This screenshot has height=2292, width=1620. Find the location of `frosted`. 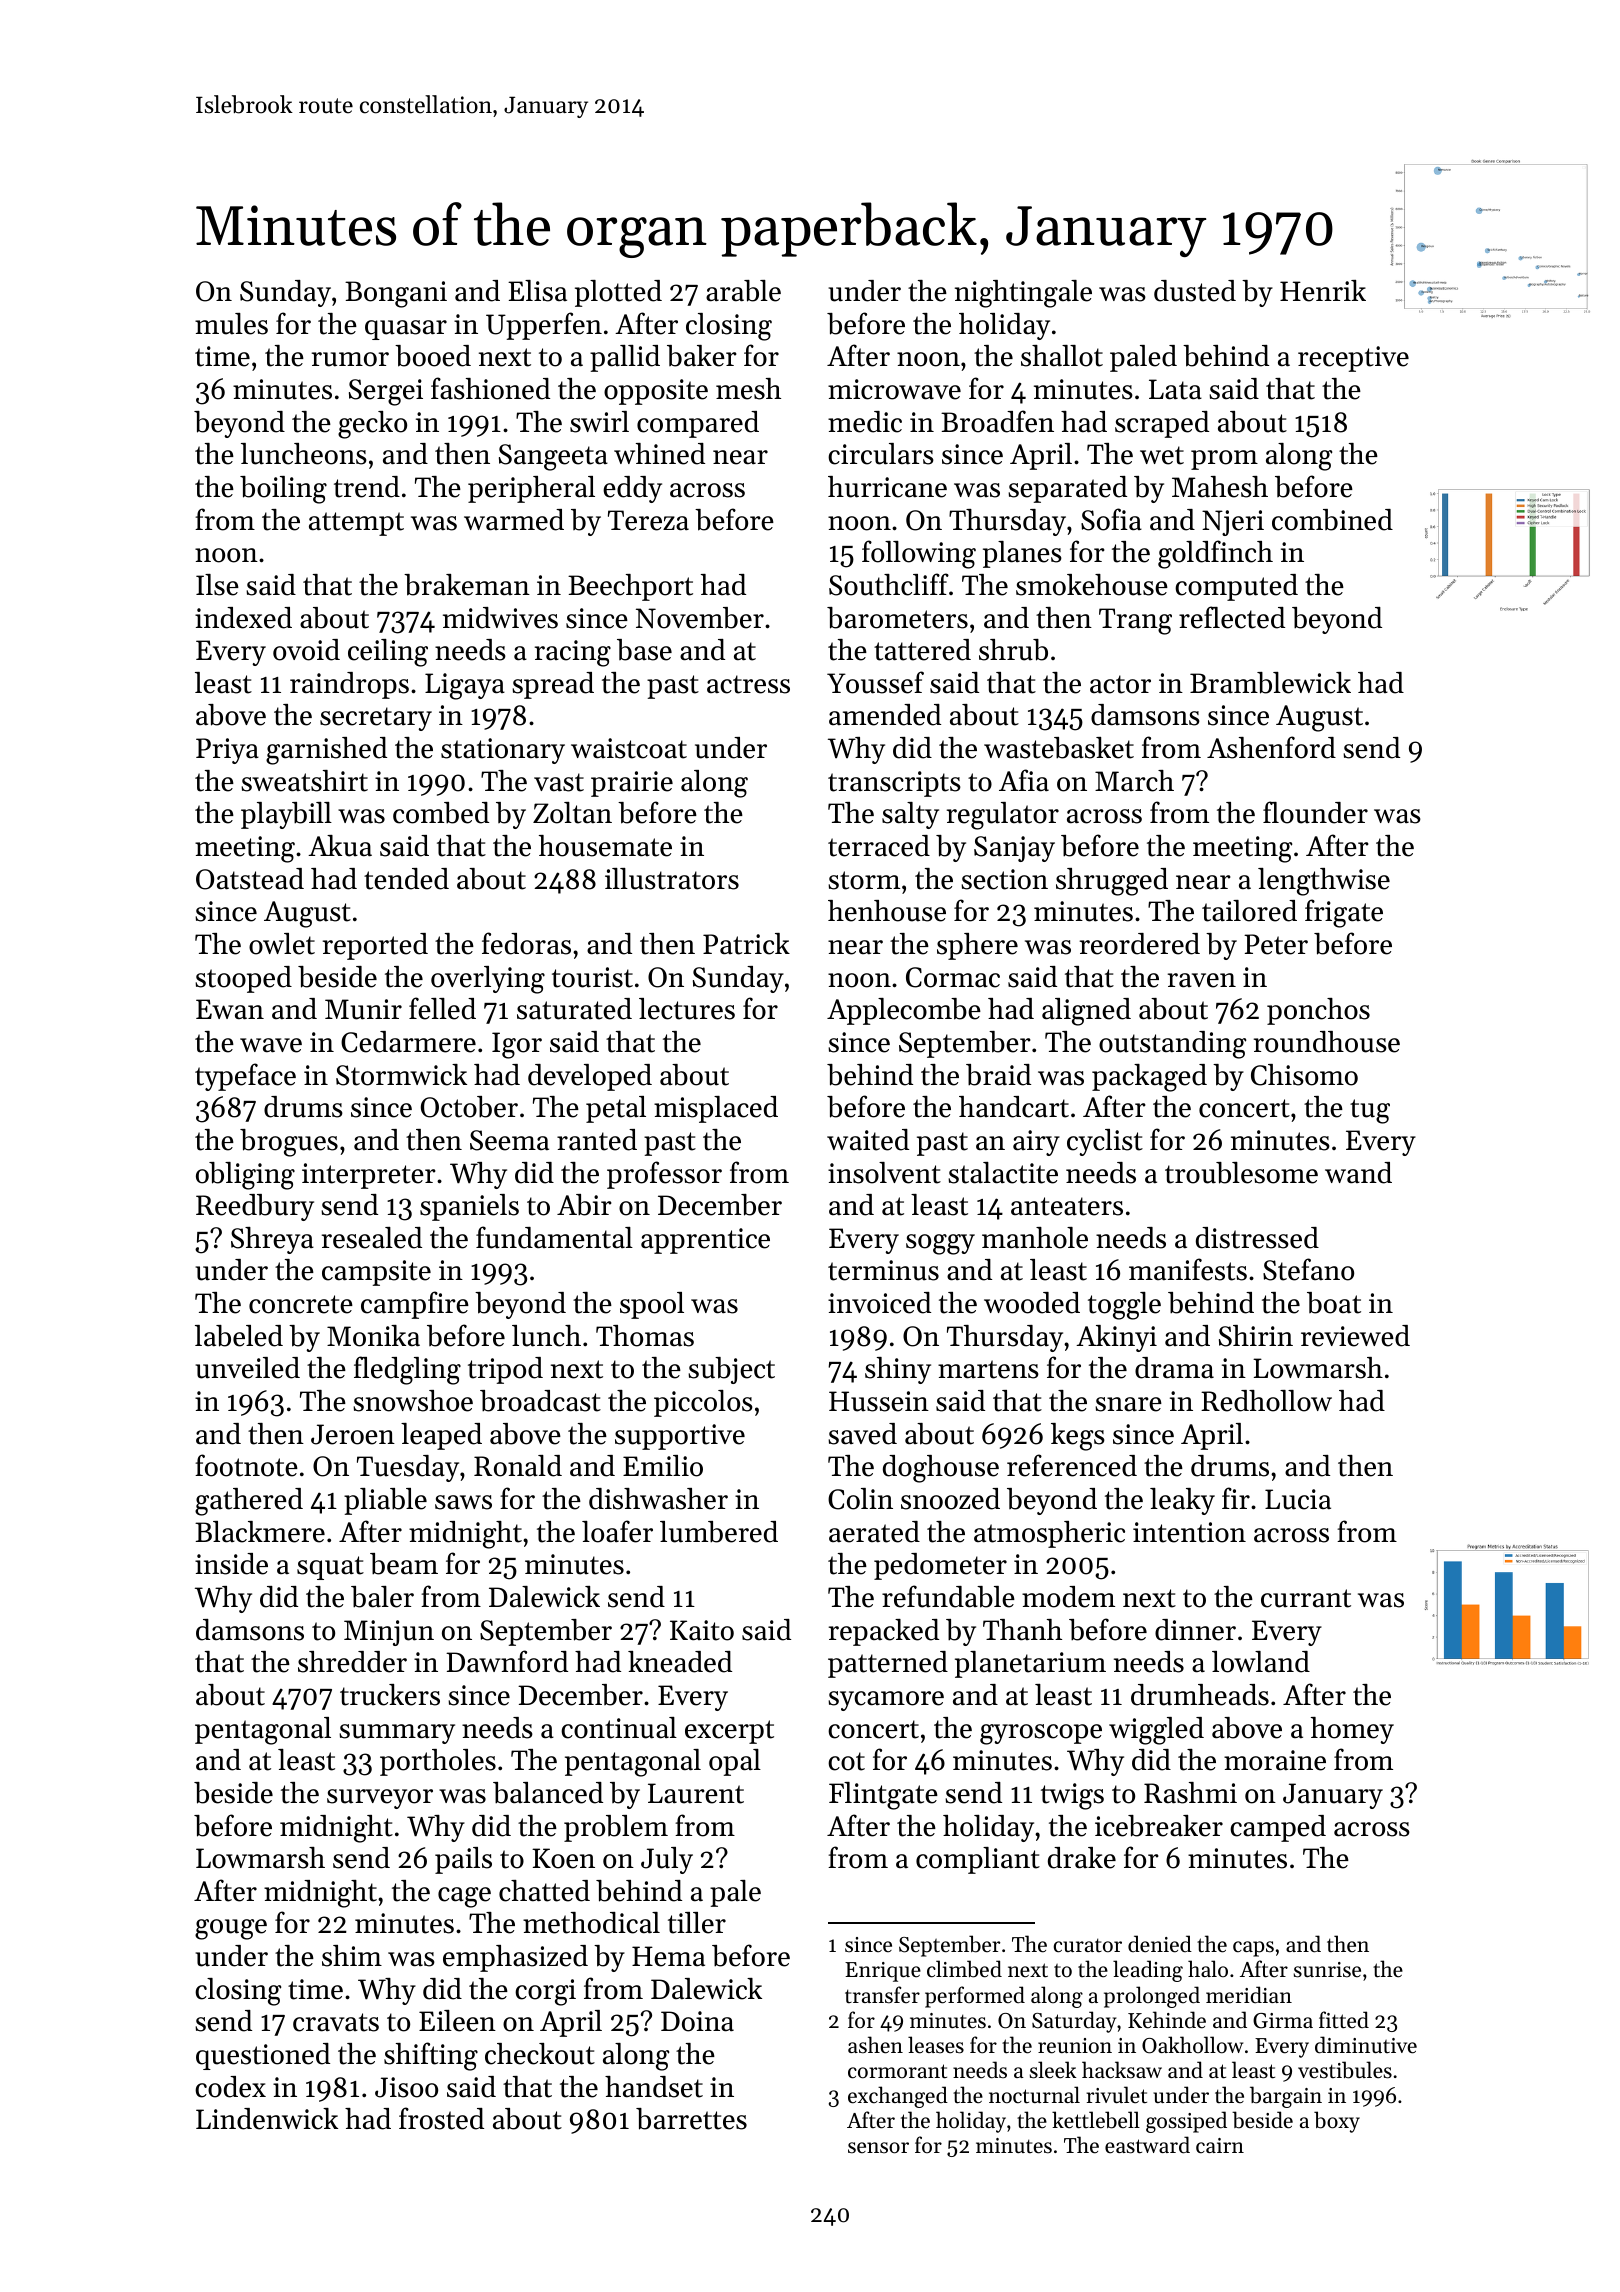

frosted is located at coordinates (441, 2118).
